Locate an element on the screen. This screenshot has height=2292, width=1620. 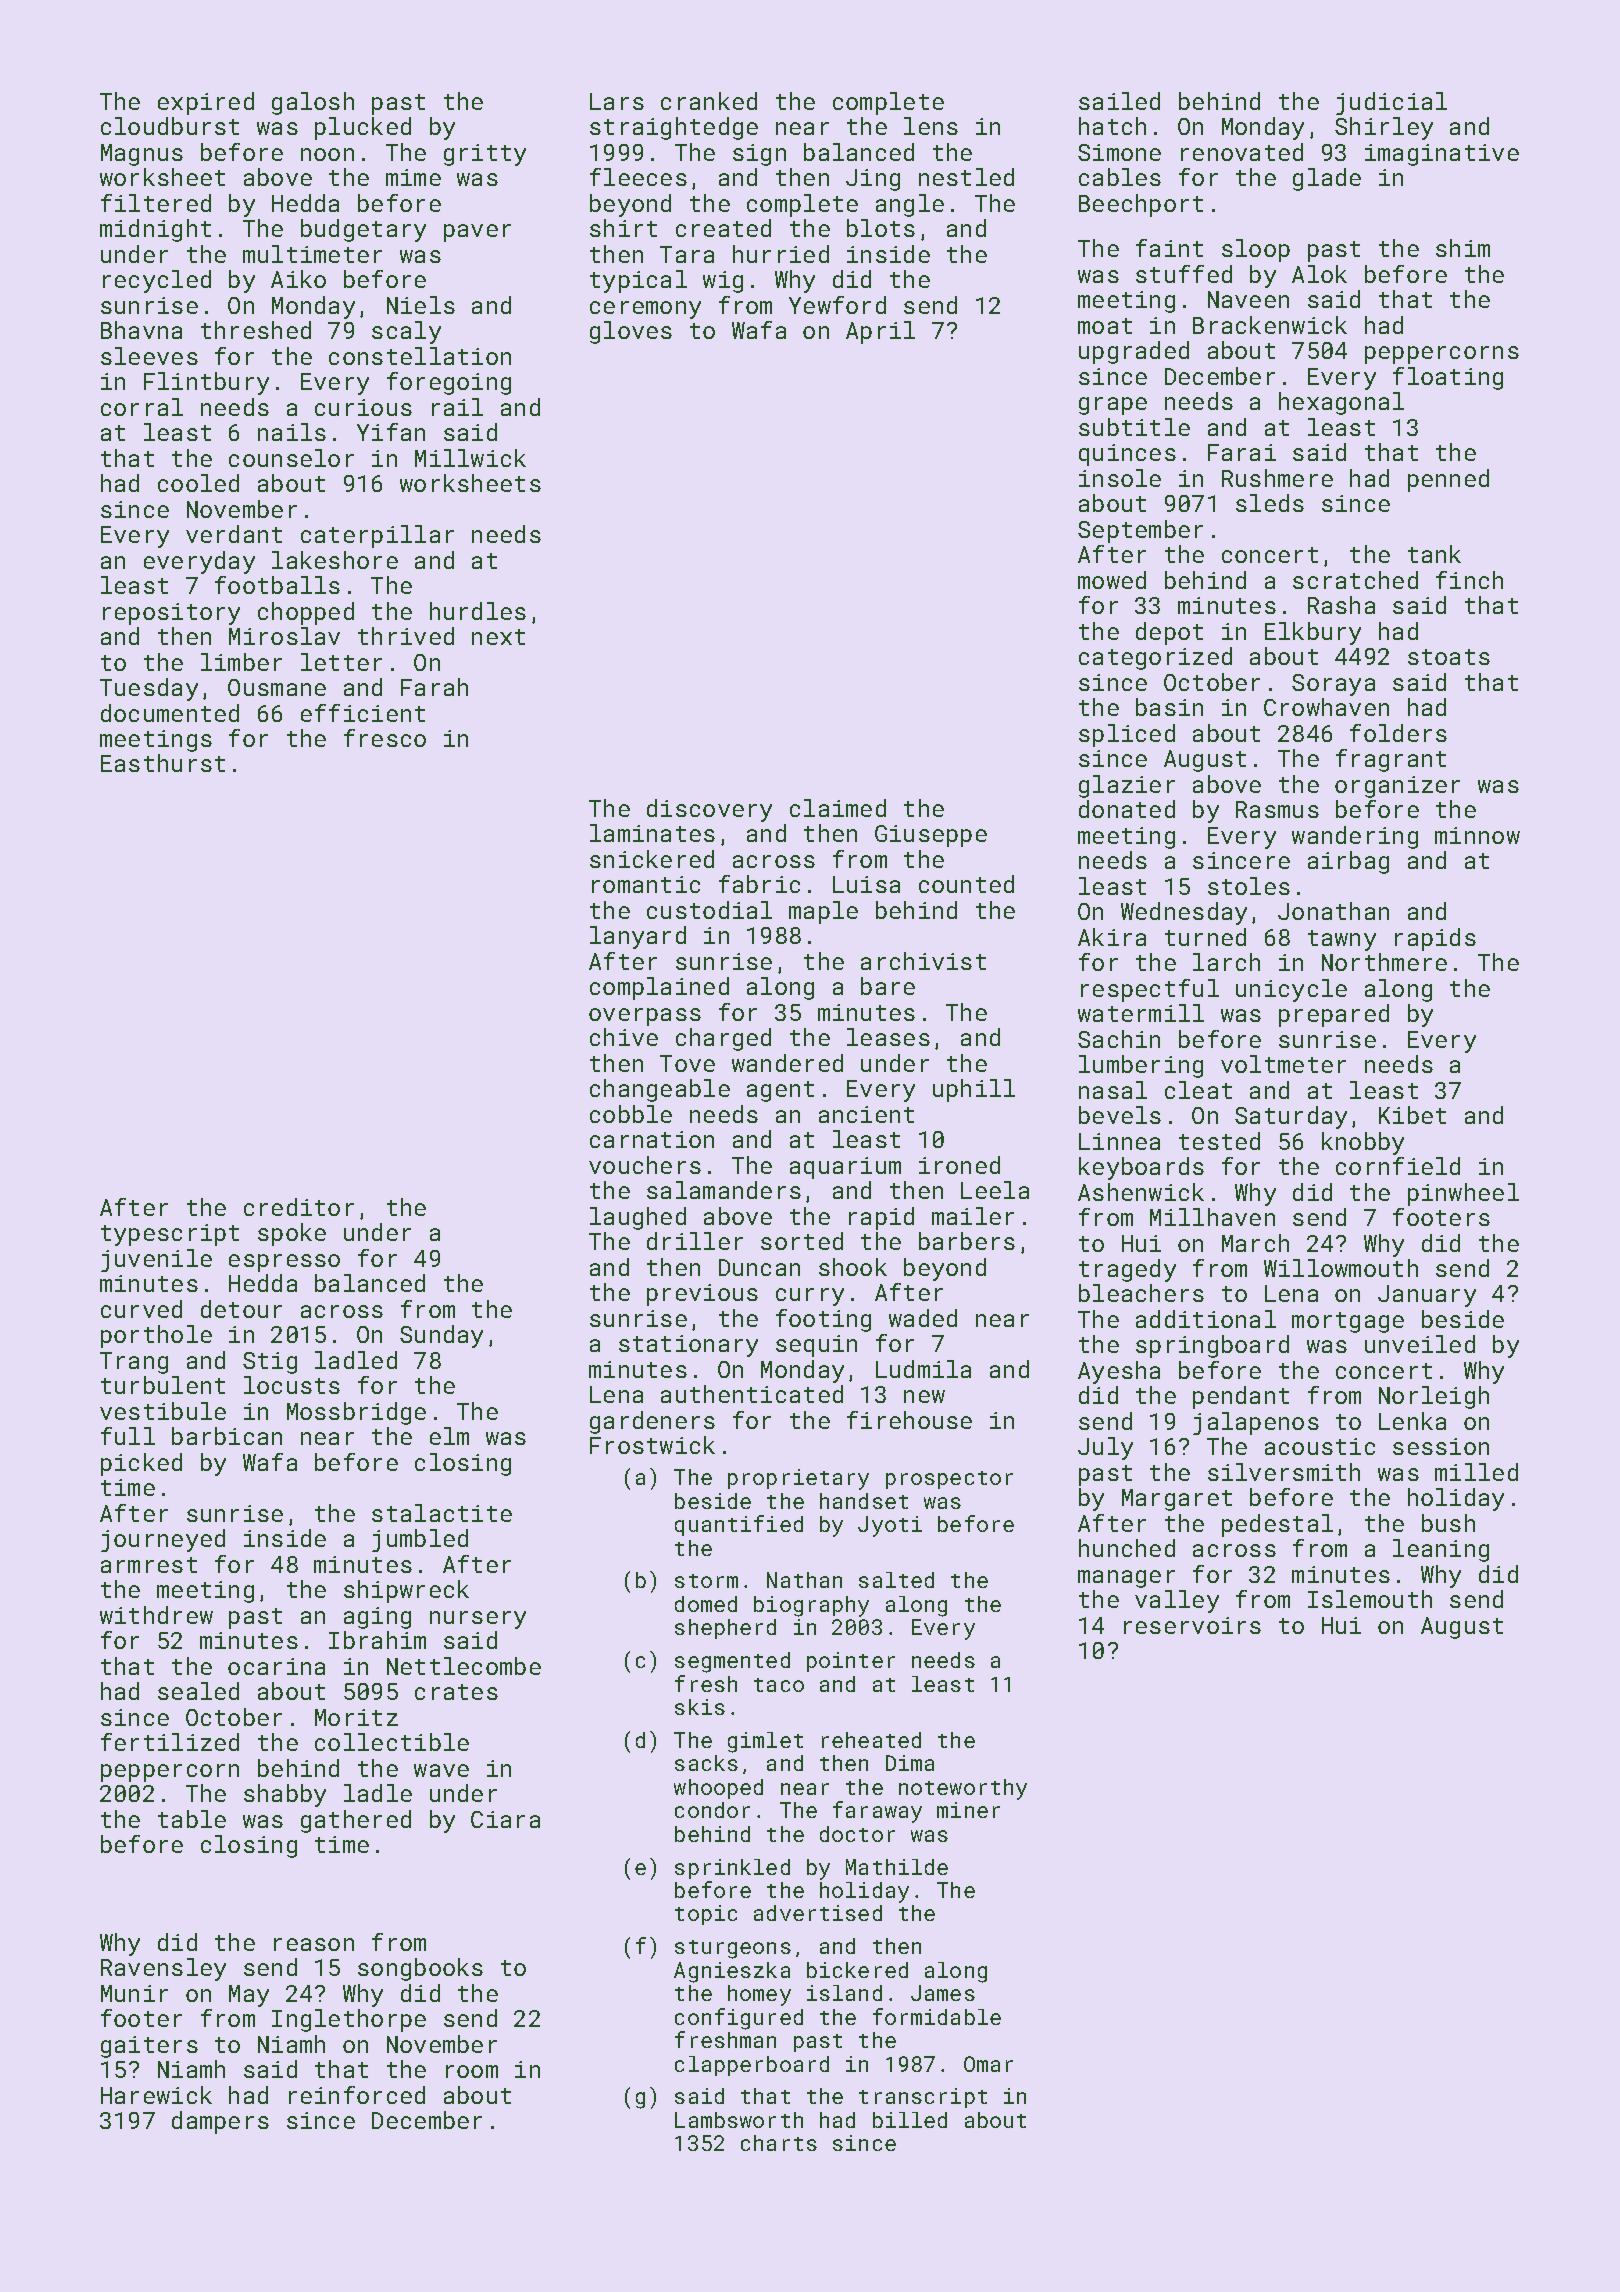
Sunday is located at coordinates (441, 1336).
